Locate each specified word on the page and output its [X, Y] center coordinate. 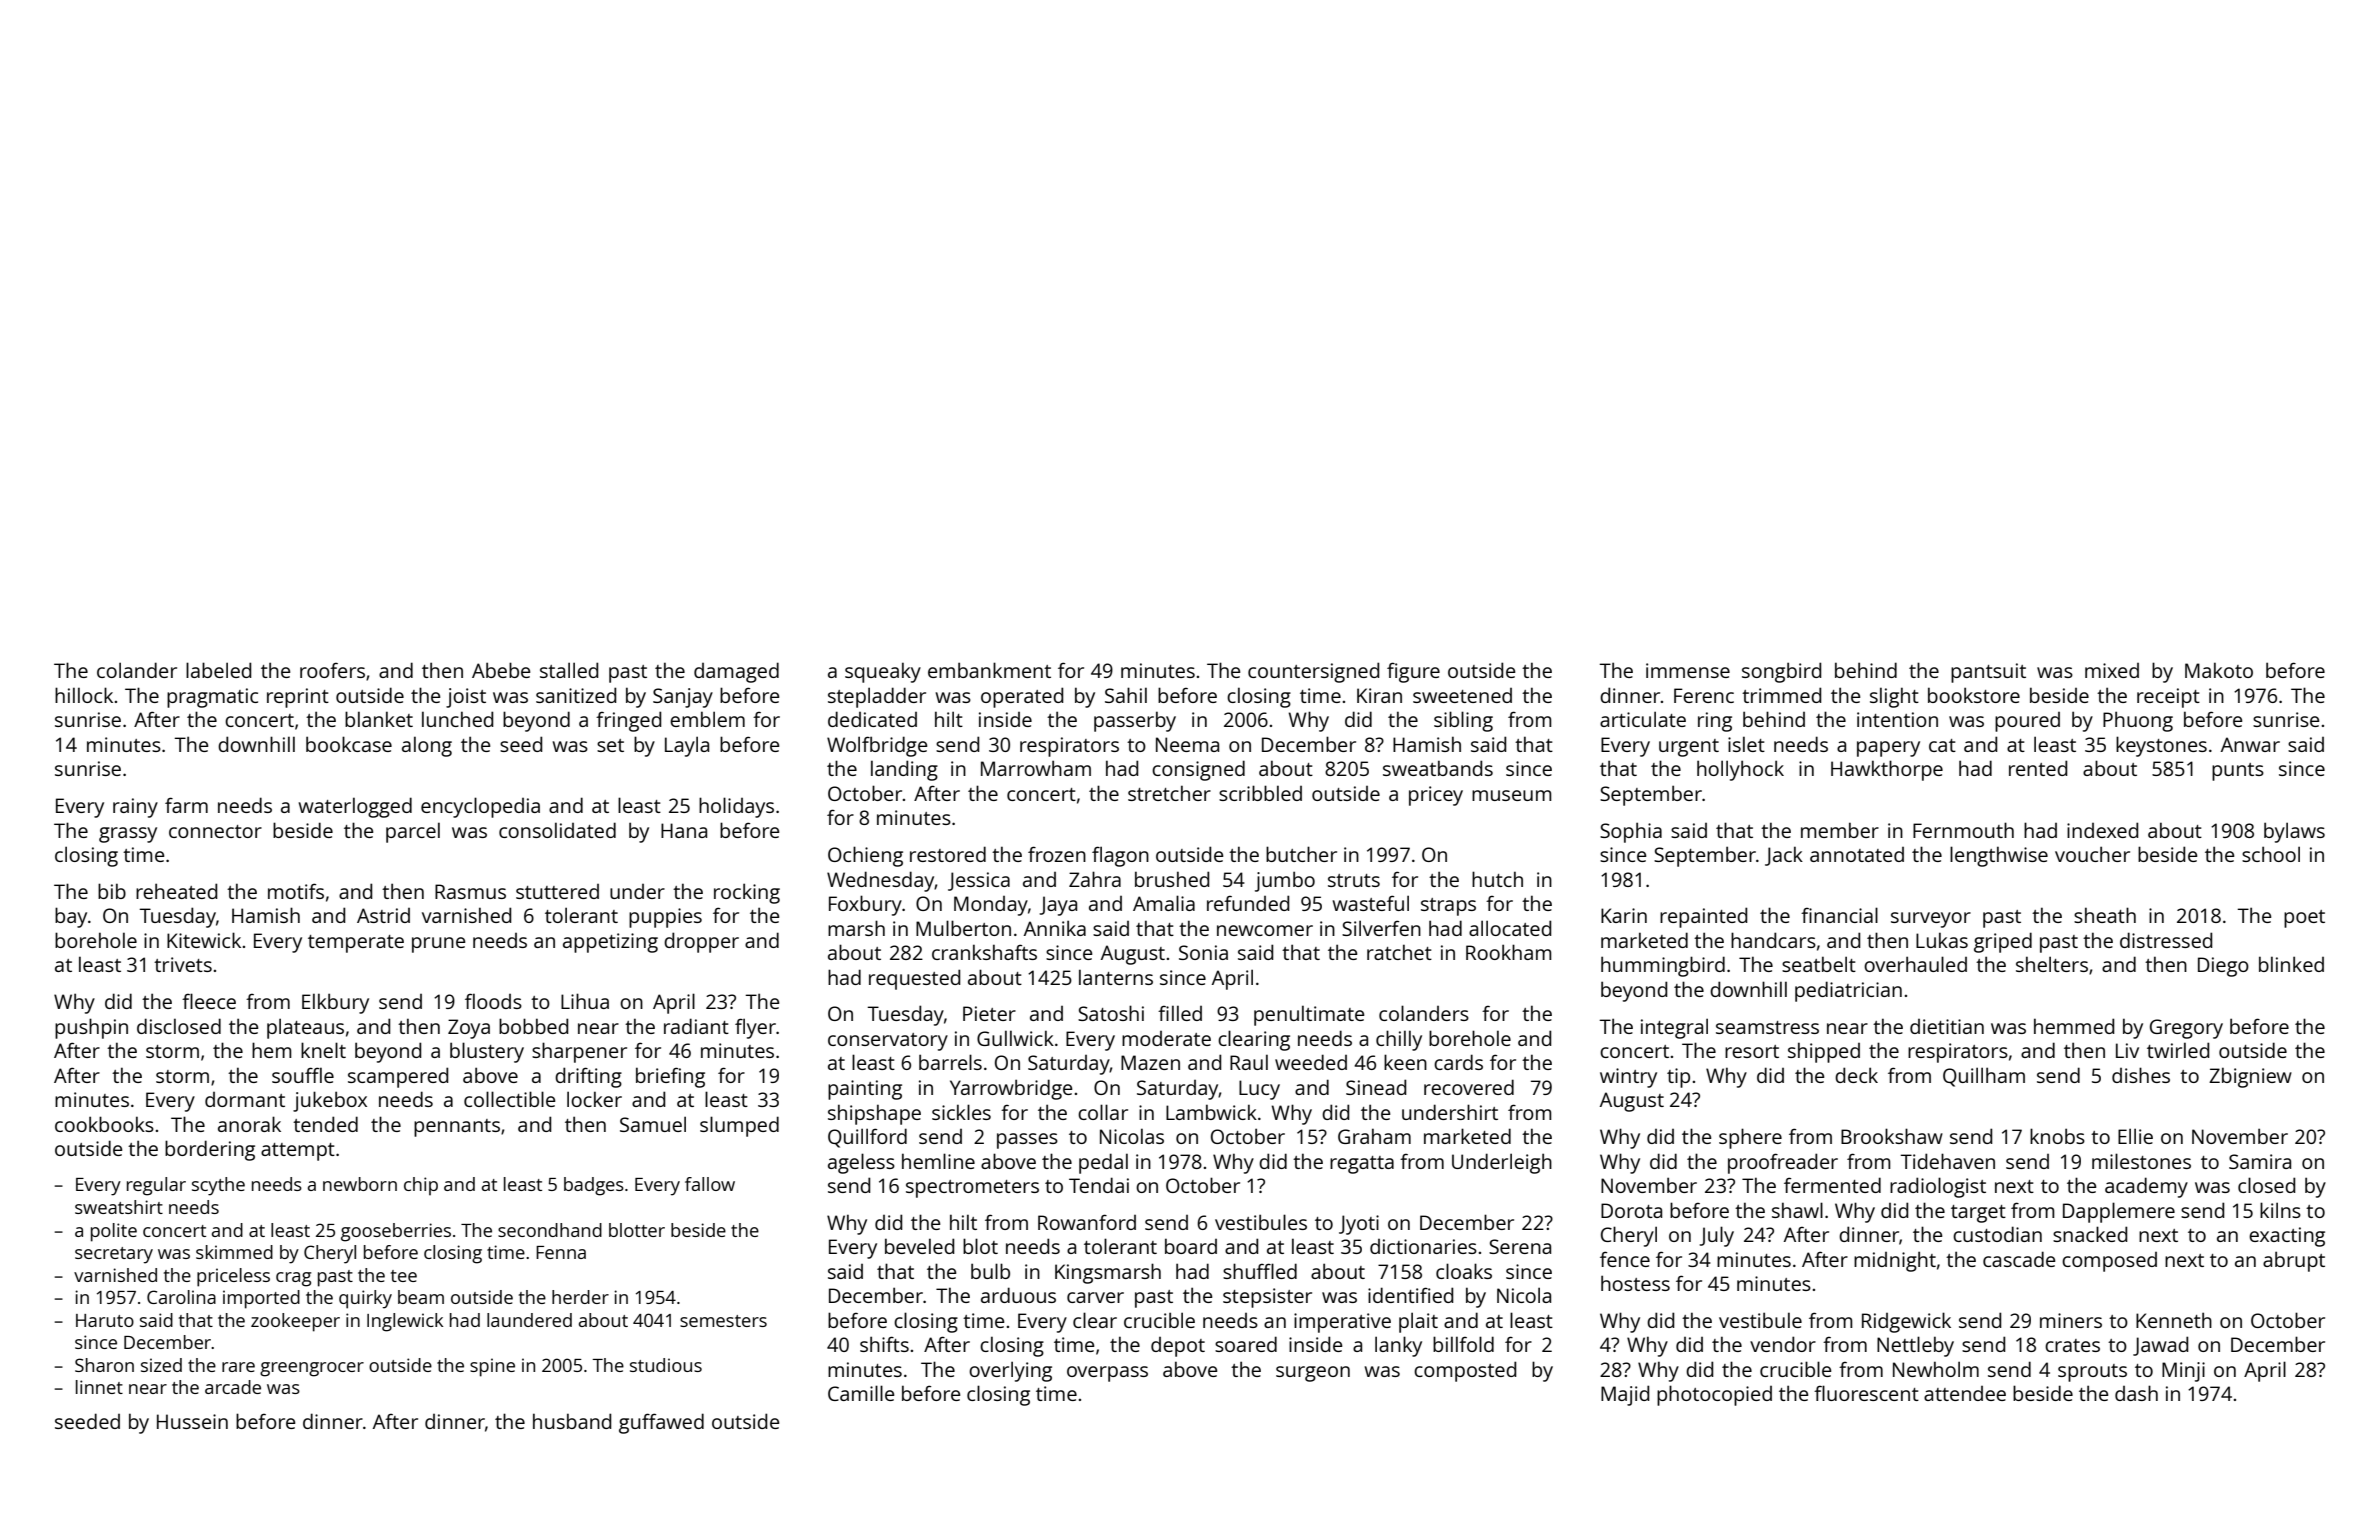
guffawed [661, 1423]
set [610, 745]
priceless [233, 1277]
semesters [723, 1321]
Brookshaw [1892, 1136]
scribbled [1260, 793]
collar [1103, 1112]
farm [186, 805]
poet [2304, 919]
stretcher [1169, 793]
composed [2109, 1262]
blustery [487, 1052]
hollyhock [1740, 770]
